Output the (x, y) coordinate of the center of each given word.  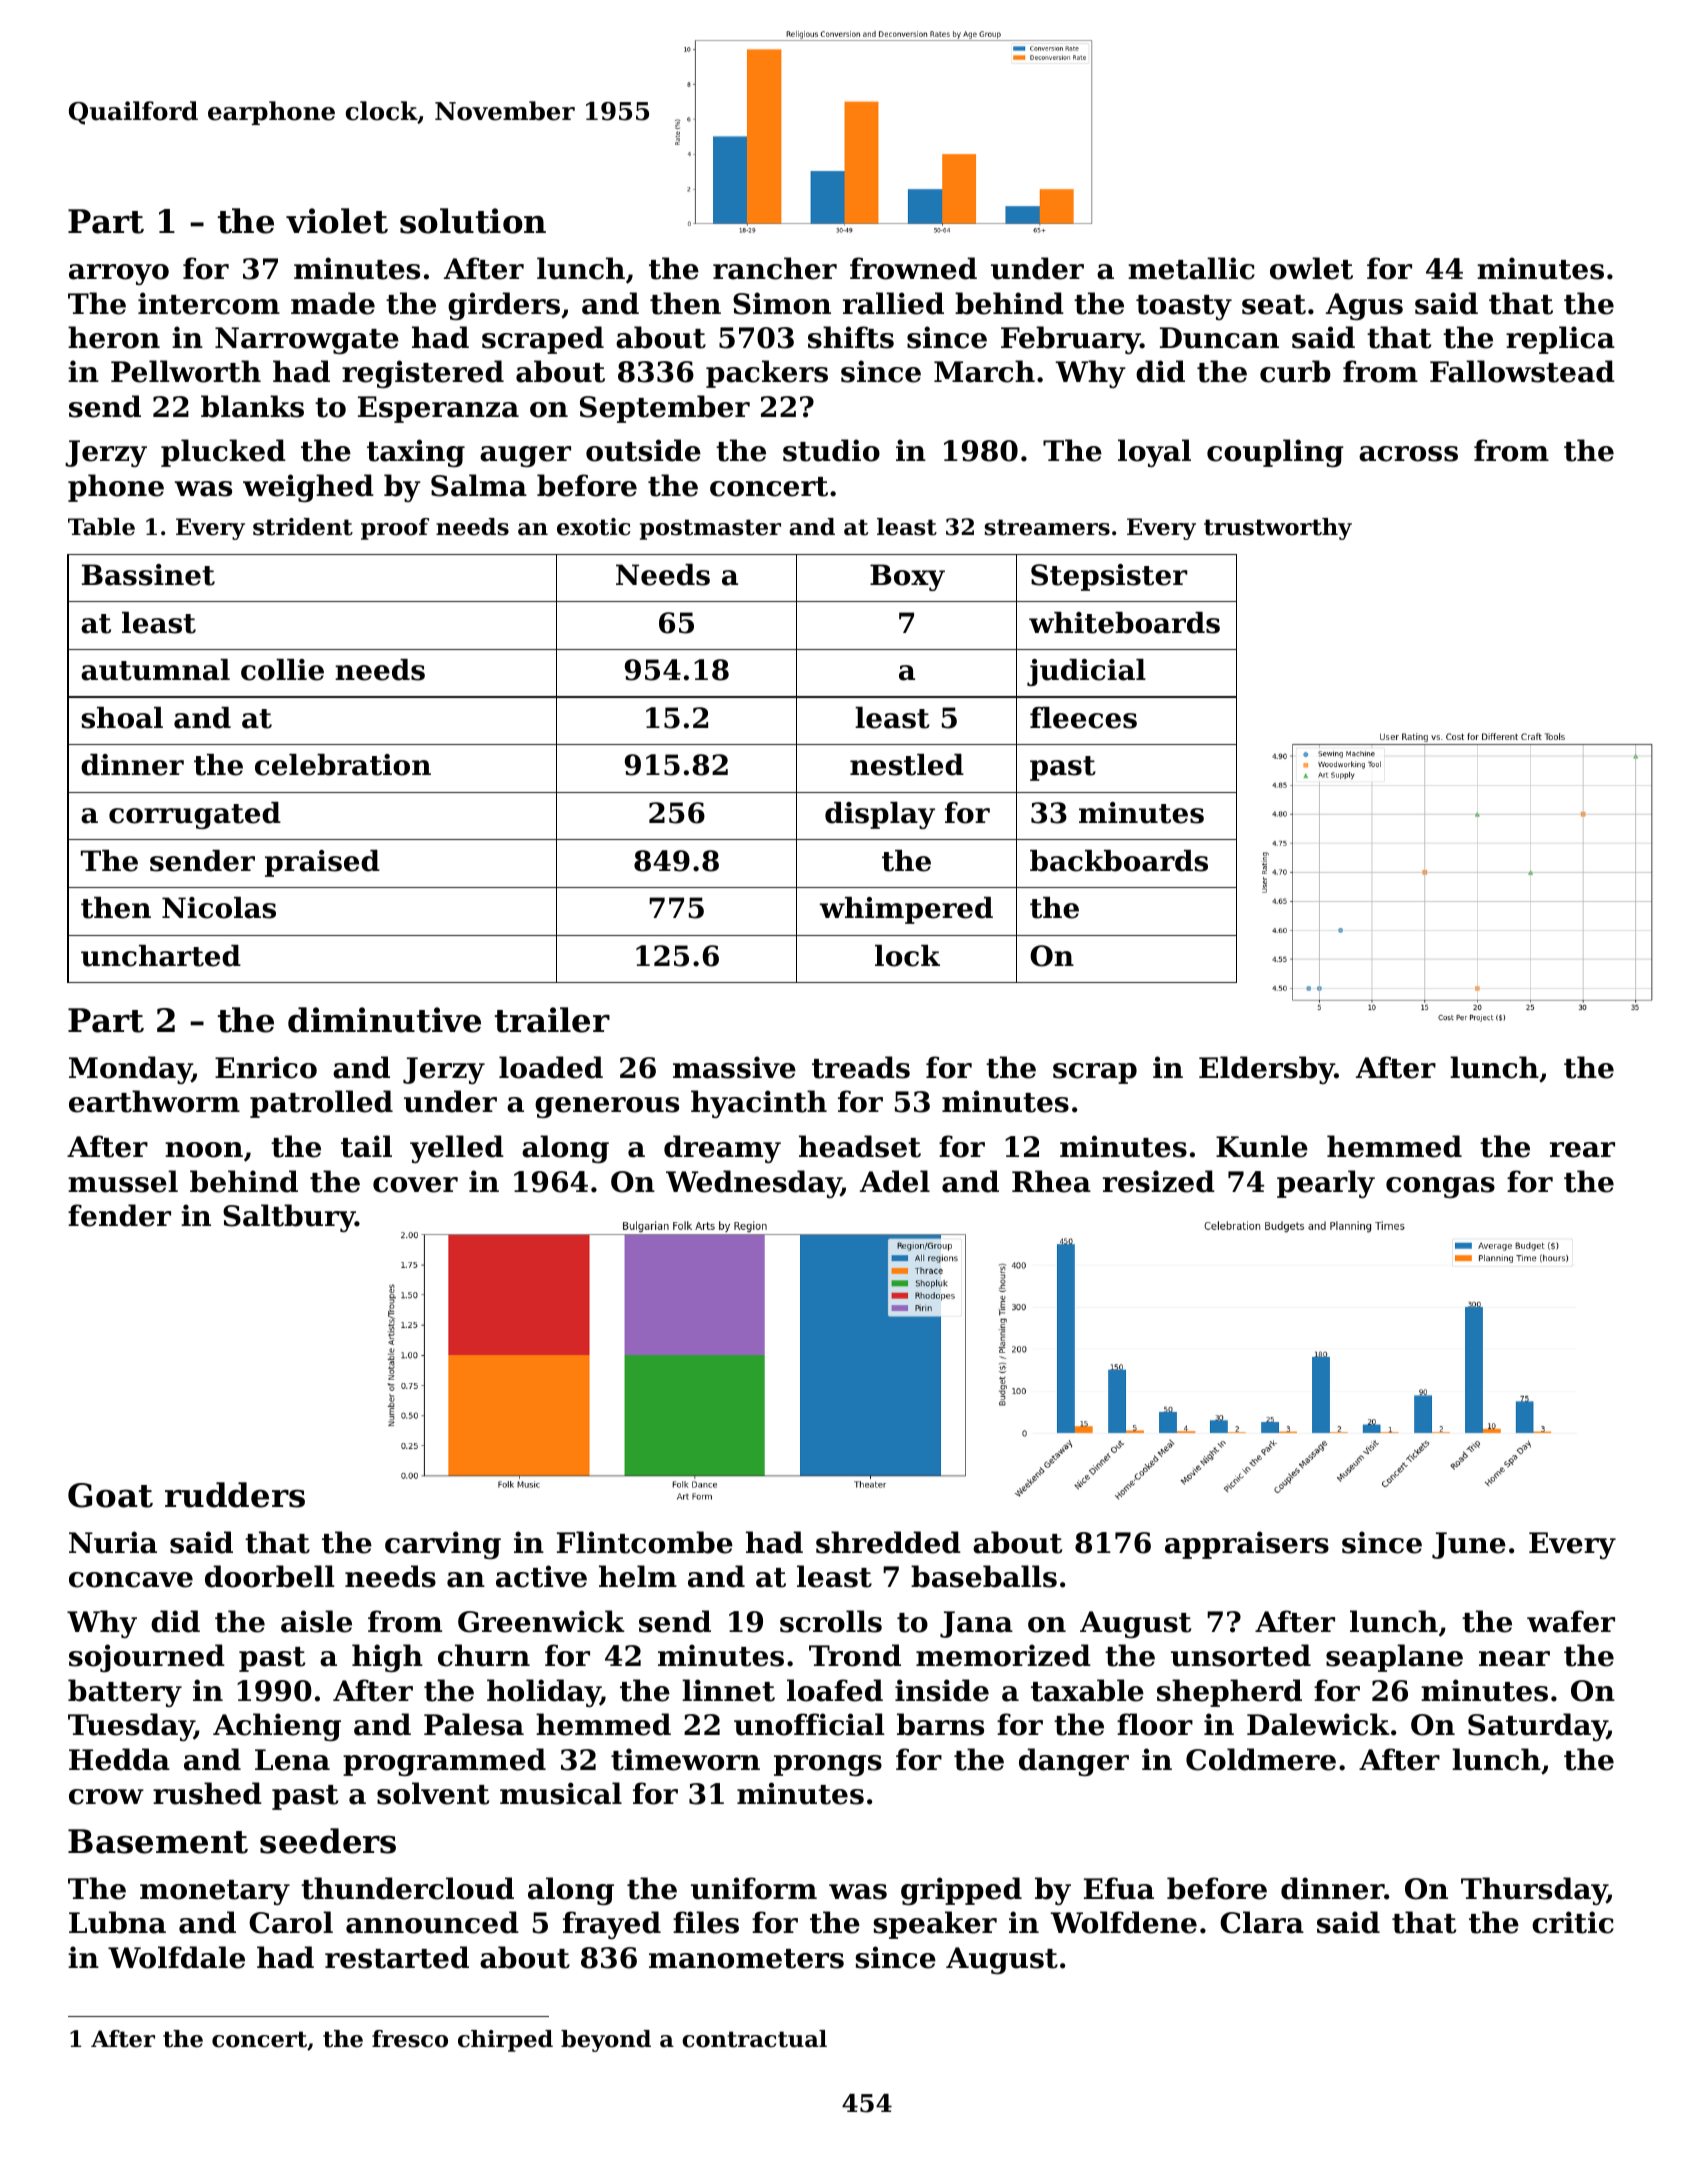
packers (767, 374)
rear (1582, 1150)
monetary (215, 1892)
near (1514, 1659)
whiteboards (1124, 623)
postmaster (710, 529)
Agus (1364, 306)
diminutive (384, 1020)
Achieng (277, 1727)
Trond (855, 1655)
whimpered (906, 910)
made (333, 303)
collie (282, 670)
